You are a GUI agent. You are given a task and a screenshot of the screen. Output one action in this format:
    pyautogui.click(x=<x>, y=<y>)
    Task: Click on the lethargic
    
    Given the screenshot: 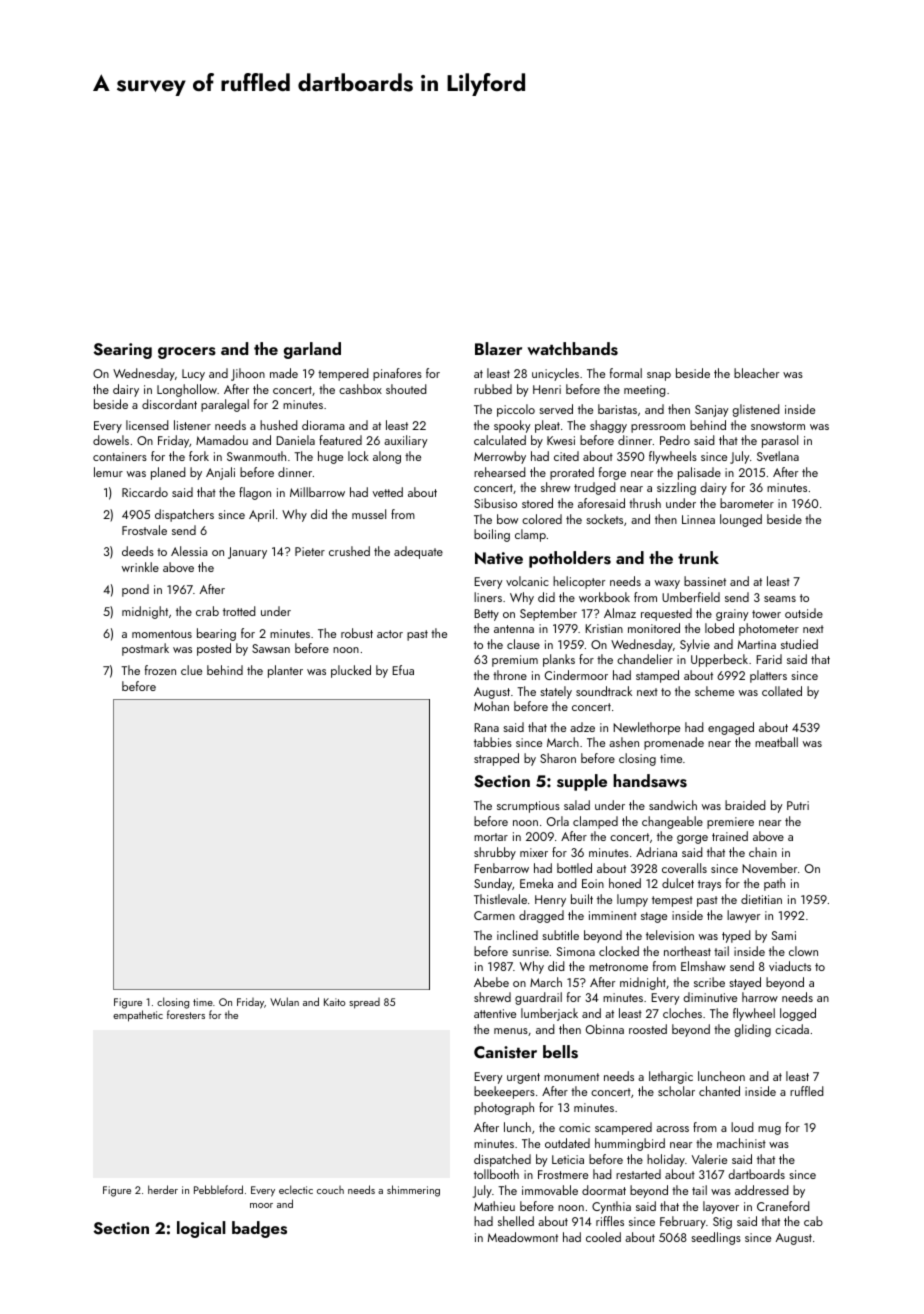 What is the action you would take?
    pyautogui.click(x=671, y=1077)
